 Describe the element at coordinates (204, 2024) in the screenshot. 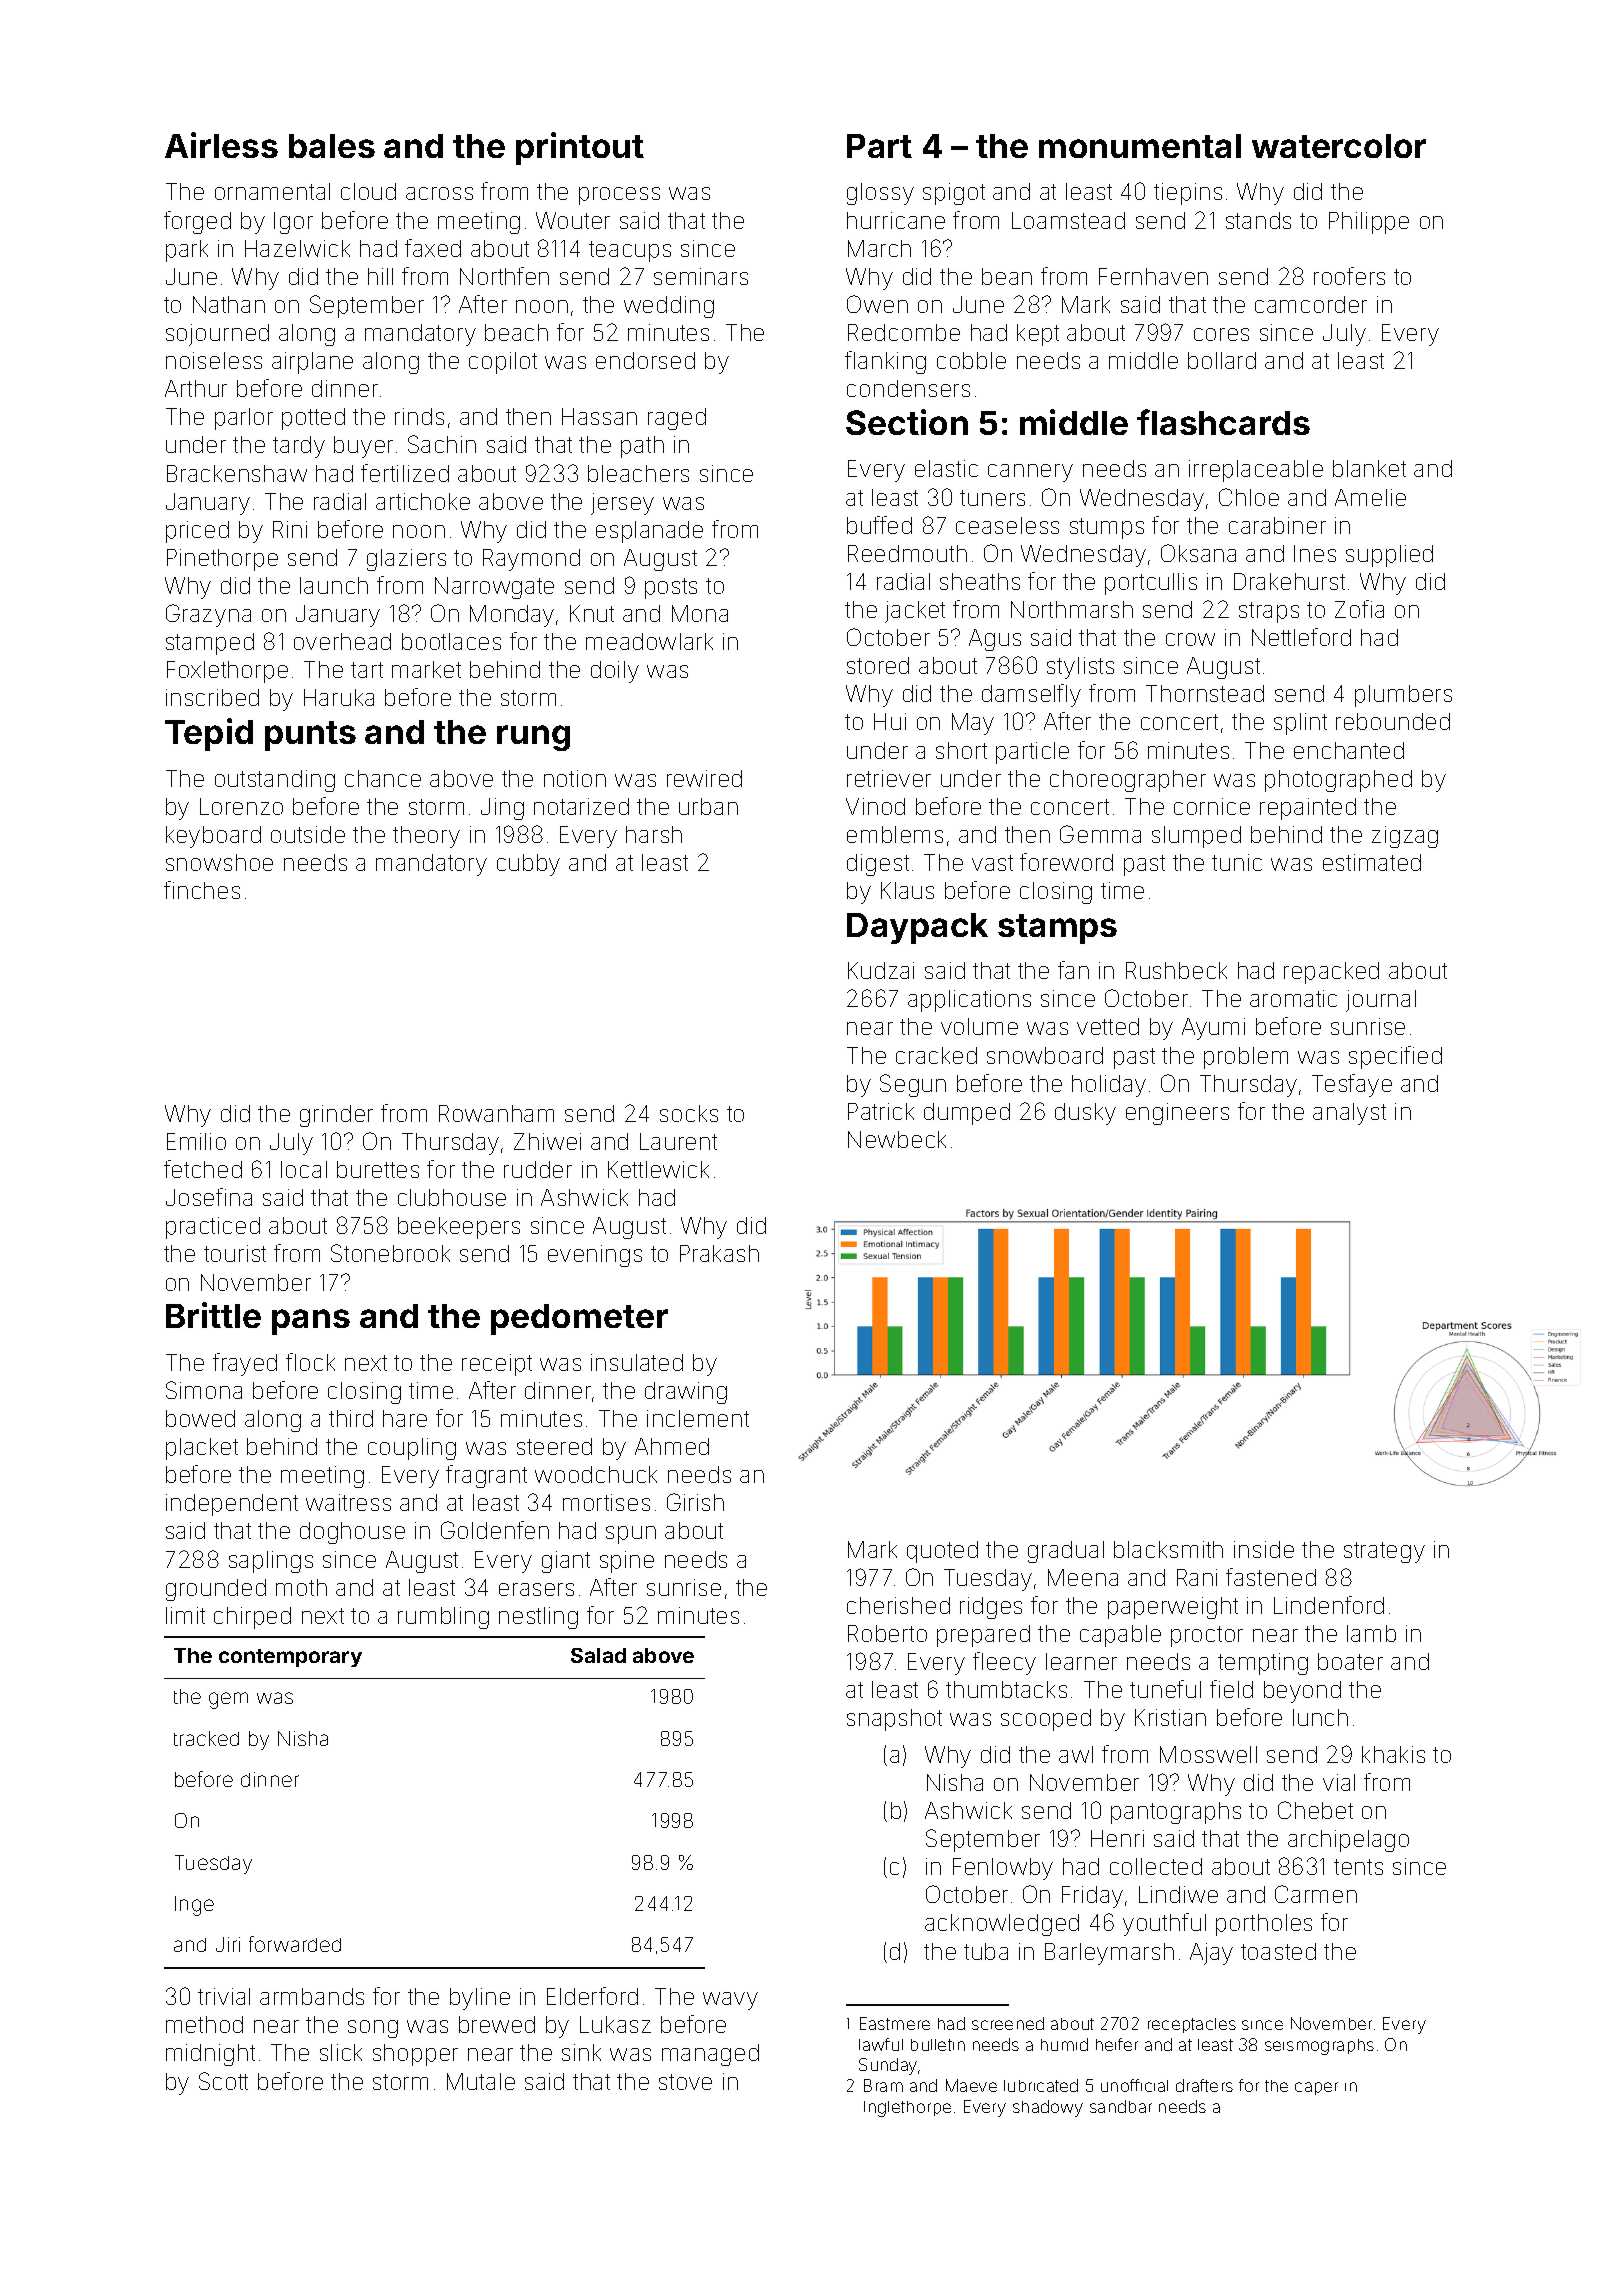

I see `method` at that location.
